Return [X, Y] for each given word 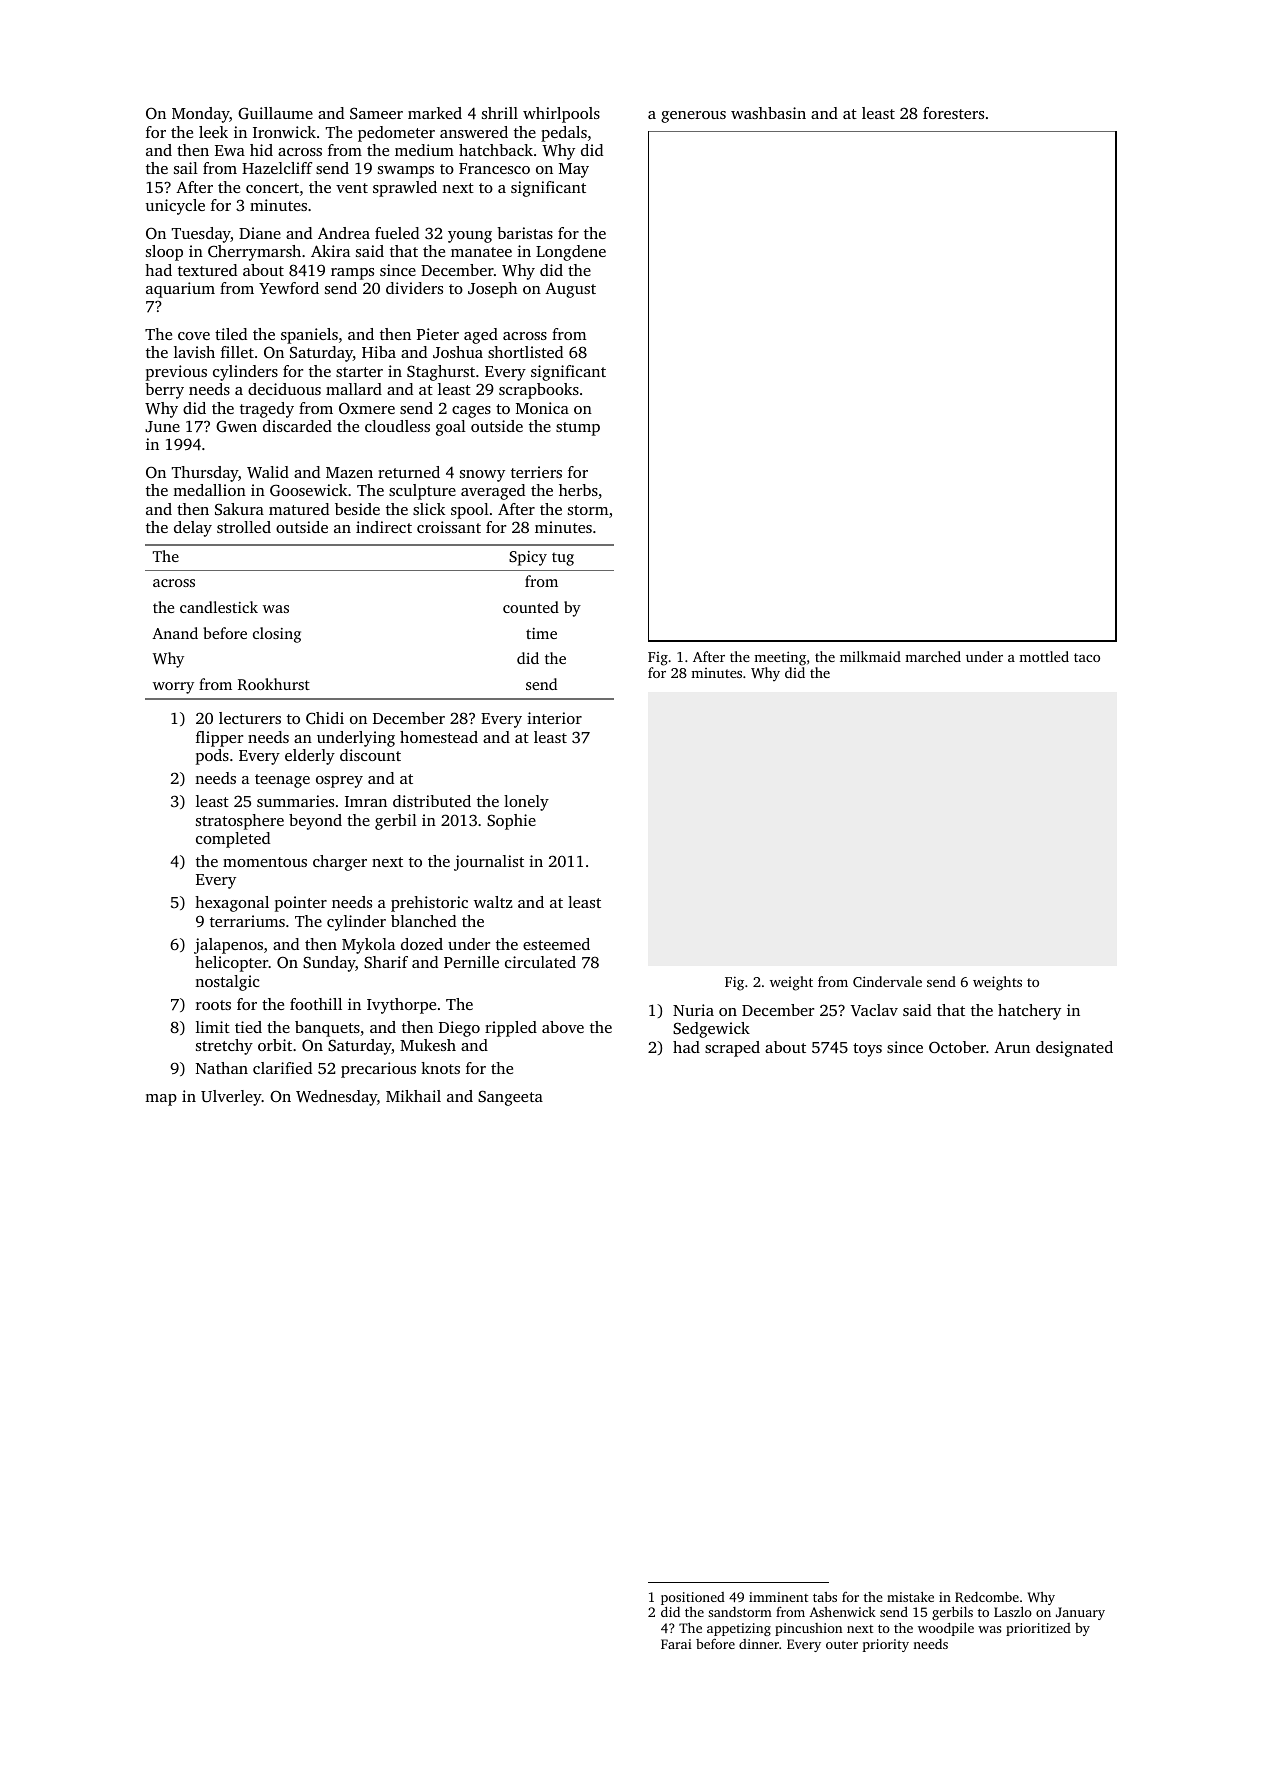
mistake [910, 1596]
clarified [282, 1068]
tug [563, 559]
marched [933, 656]
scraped [732, 1049]
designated [1074, 1049]
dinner [759, 1644]
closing [277, 635]
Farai [676, 1644]
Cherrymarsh [254, 253]
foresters [953, 113]
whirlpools [561, 115]
